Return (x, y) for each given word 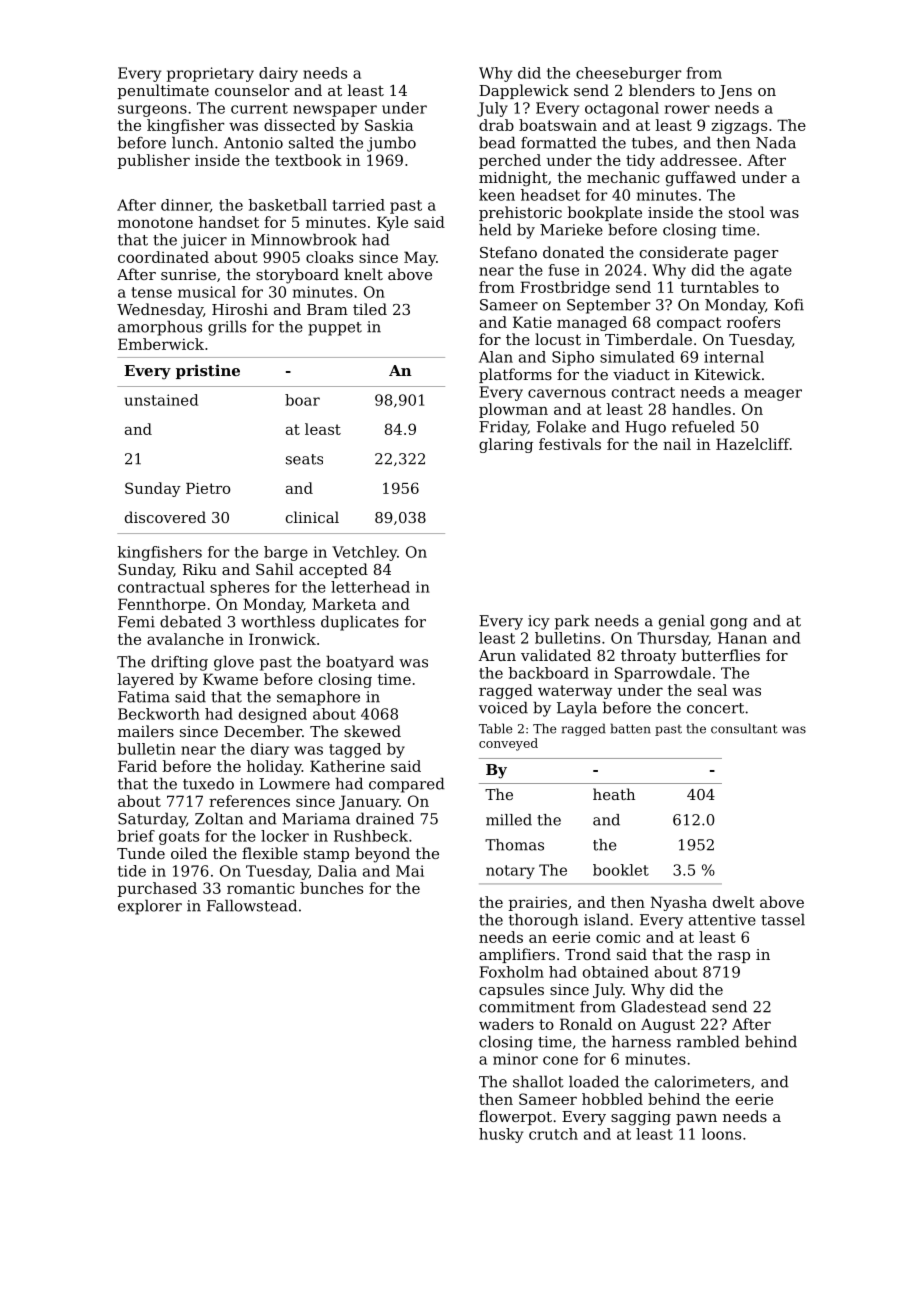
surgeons (152, 111)
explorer (150, 907)
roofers (753, 322)
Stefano (508, 252)
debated (191, 621)
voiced (503, 707)
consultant (744, 728)
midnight (513, 179)
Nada (776, 142)
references (249, 801)
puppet (335, 329)
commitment (527, 1007)
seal (712, 690)
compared (407, 785)
